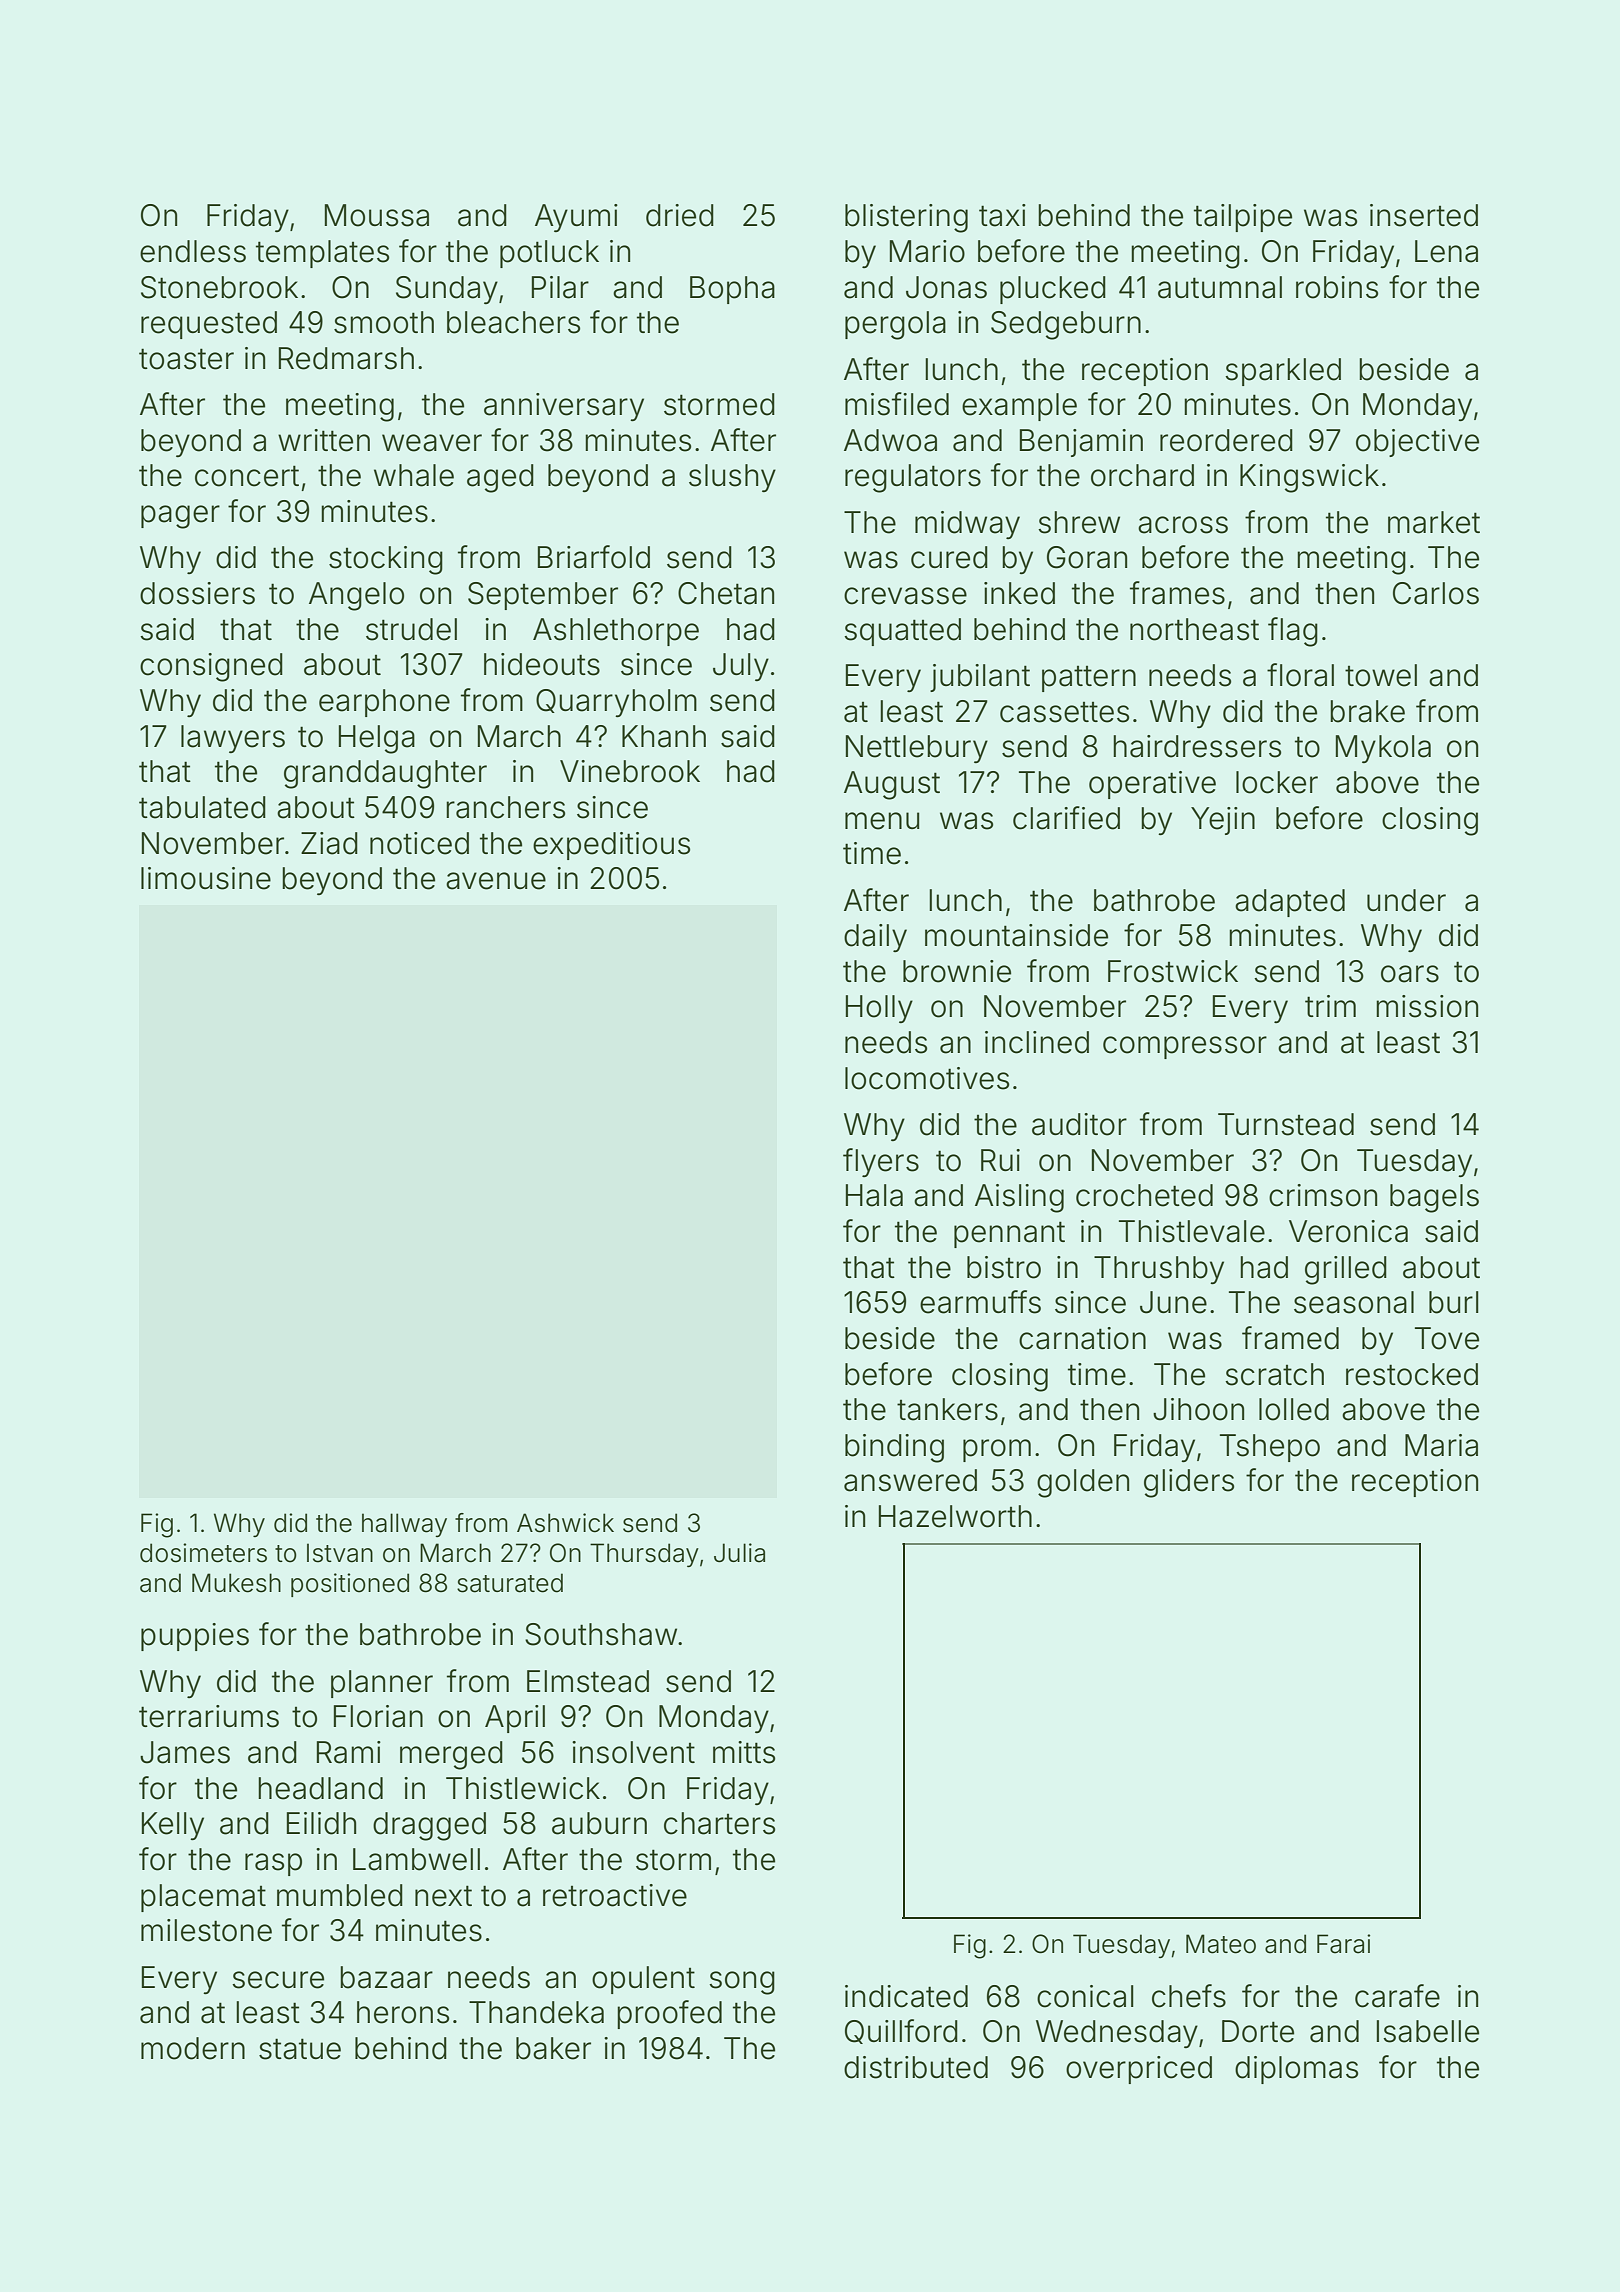 Image resolution: width=1620 pixels, height=2292 pixels. I want to click on endless, so click(193, 251).
